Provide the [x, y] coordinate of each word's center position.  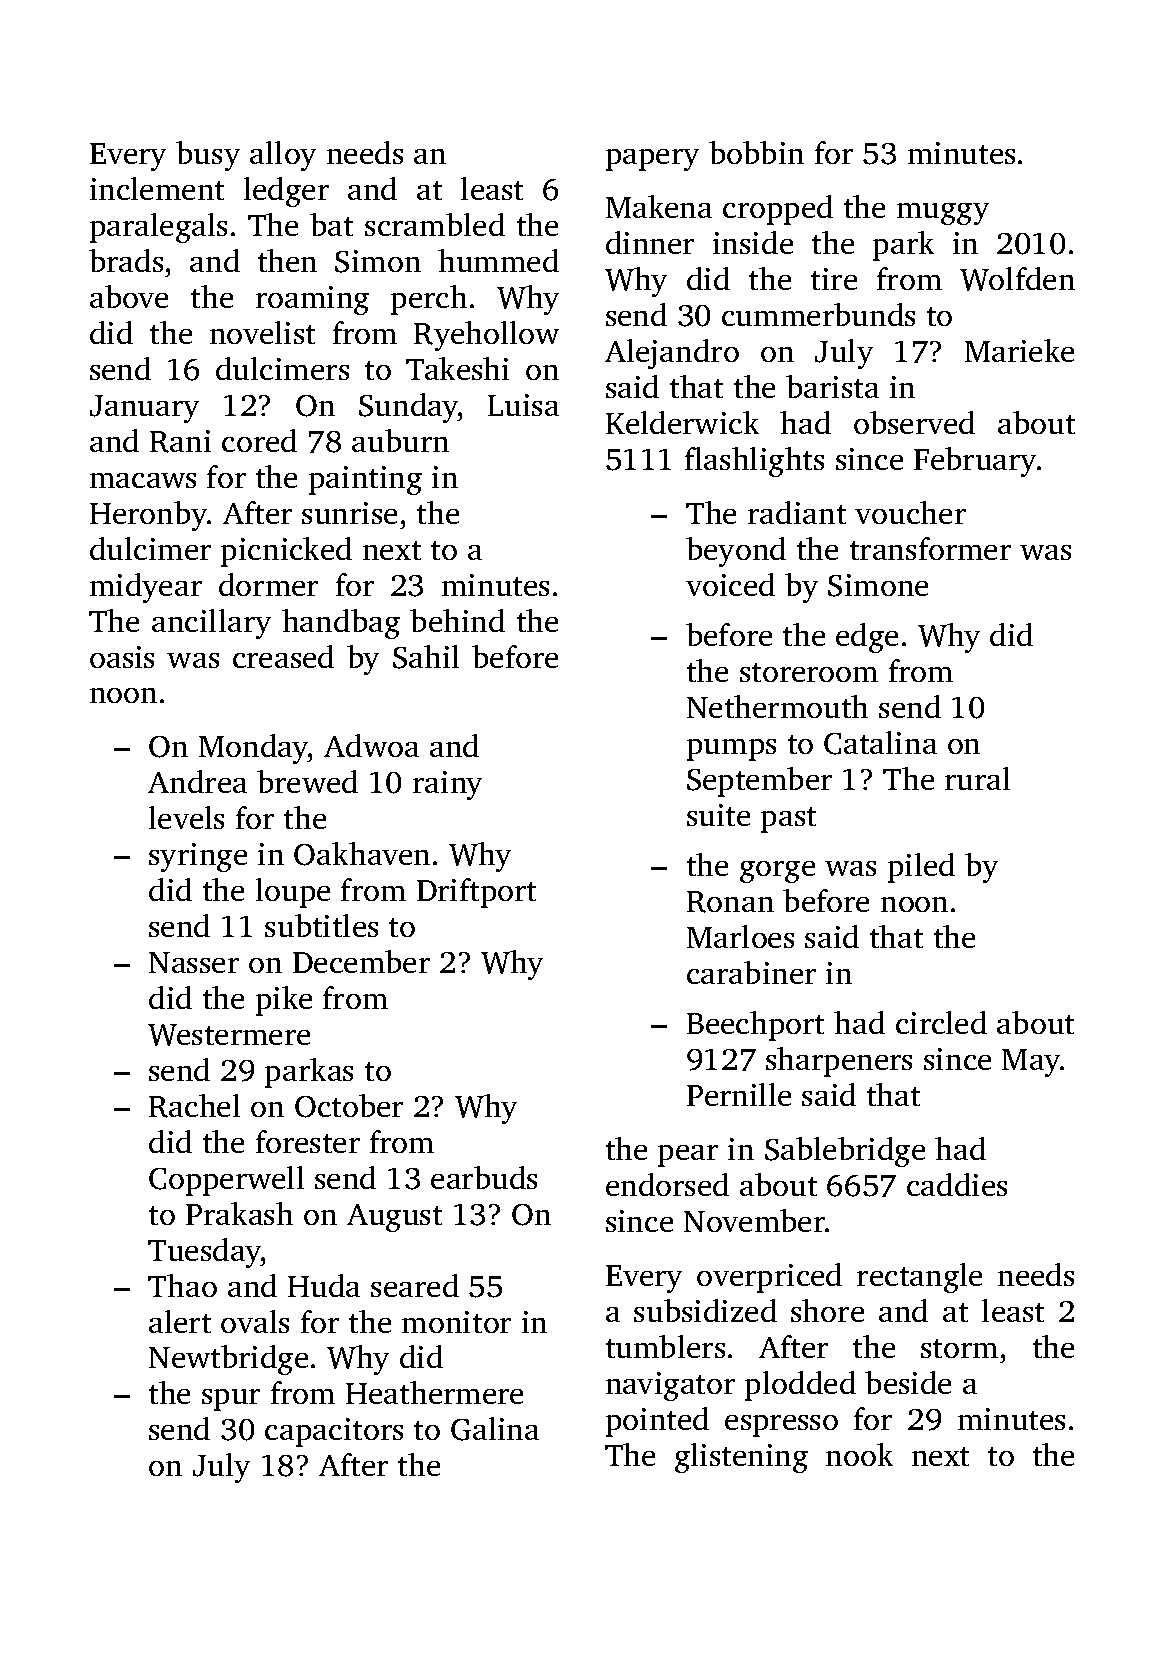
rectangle [919, 1278]
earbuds [484, 1177]
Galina [495, 1429]
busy [208, 156]
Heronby [149, 516]
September [759, 782]
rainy [447, 785]
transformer [930, 548]
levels [186, 817]
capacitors [334, 1432]
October [349, 1106]
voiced [730, 584]
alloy [283, 156]
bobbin [756, 152]
